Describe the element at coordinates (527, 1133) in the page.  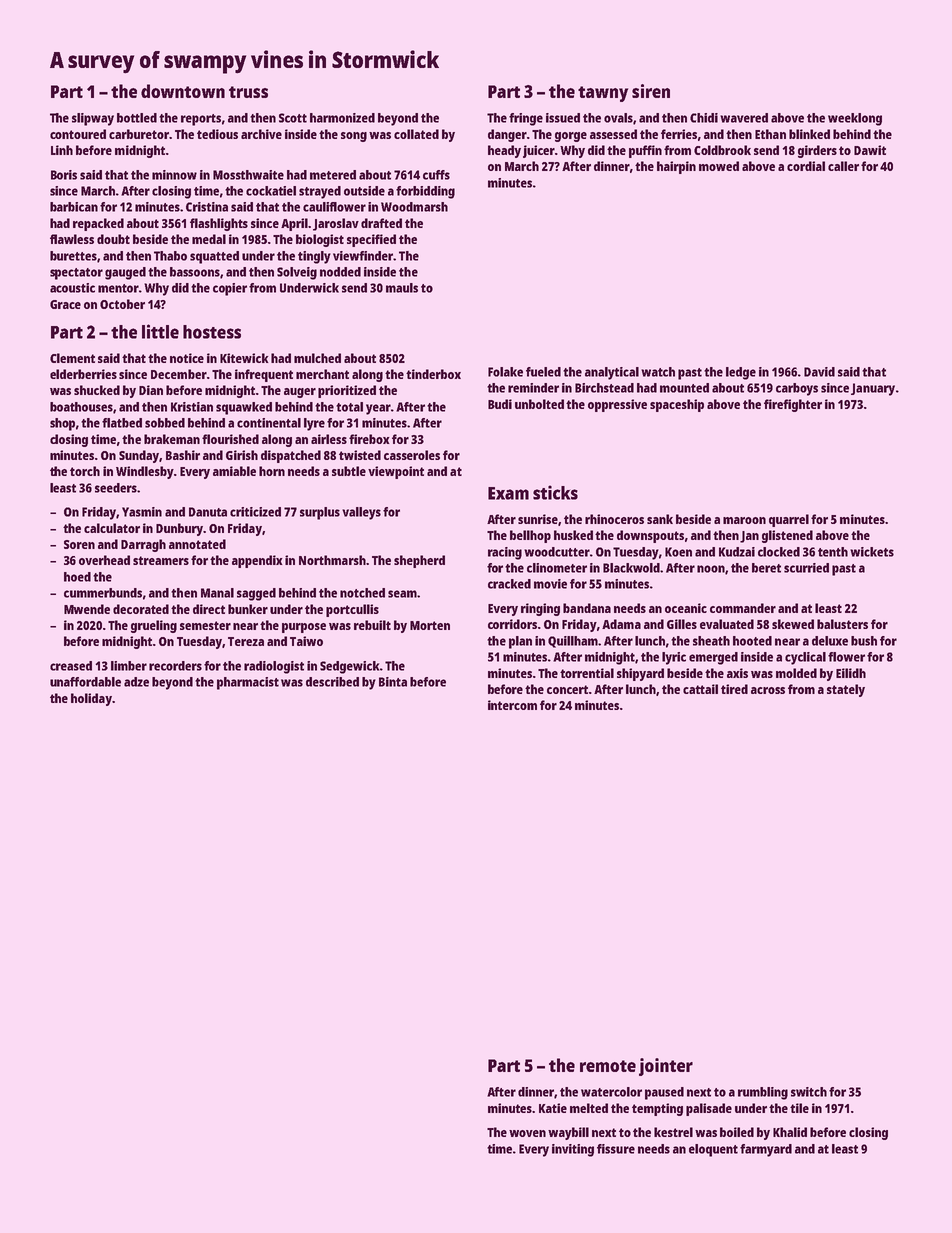
I see `woven` at that location.
